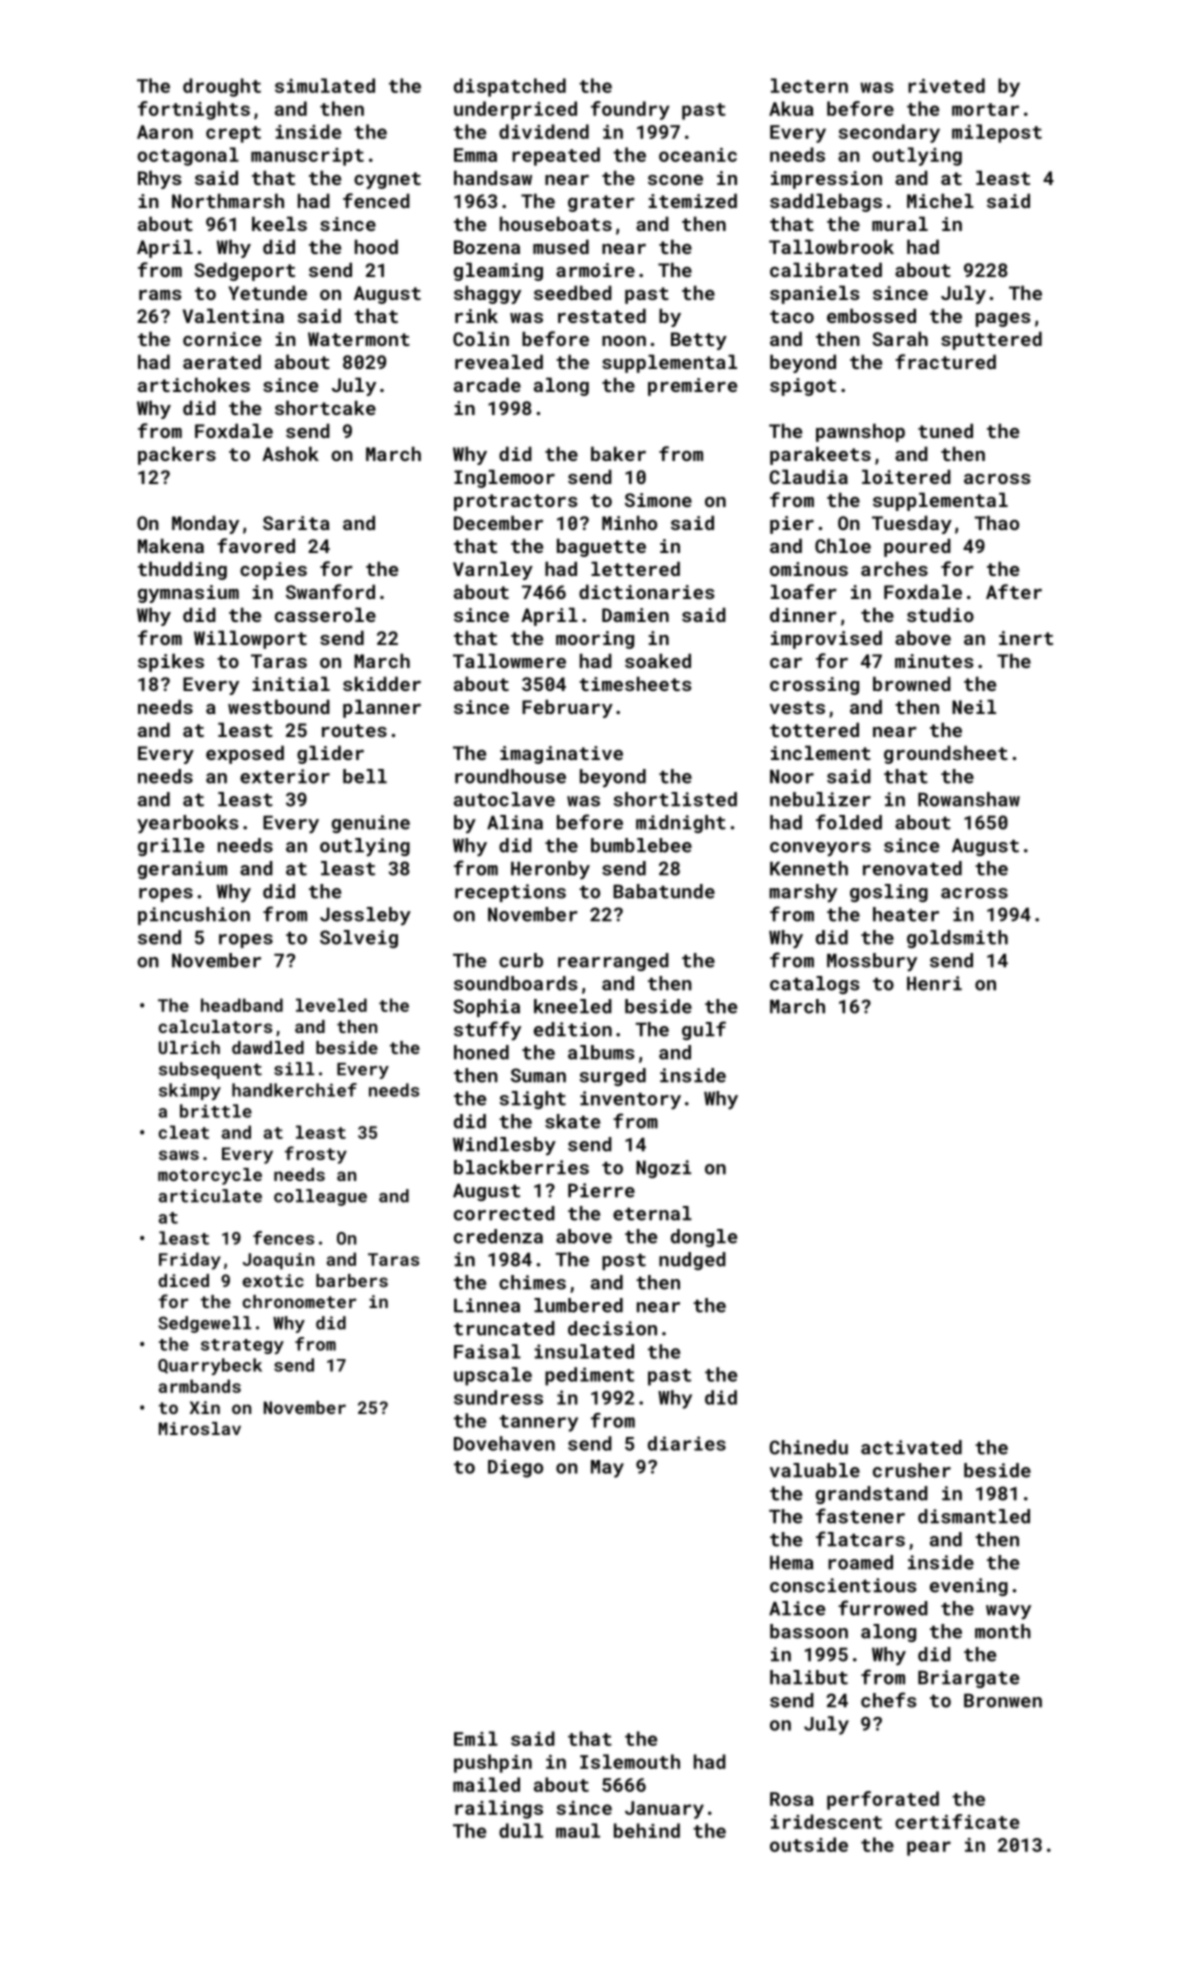 The width and height of the screenshot is (1194, 1966). What do you see at coordinates (883, 1608) in the screenshot?
I see `furrowed` at bounding box center [883, 1608].
